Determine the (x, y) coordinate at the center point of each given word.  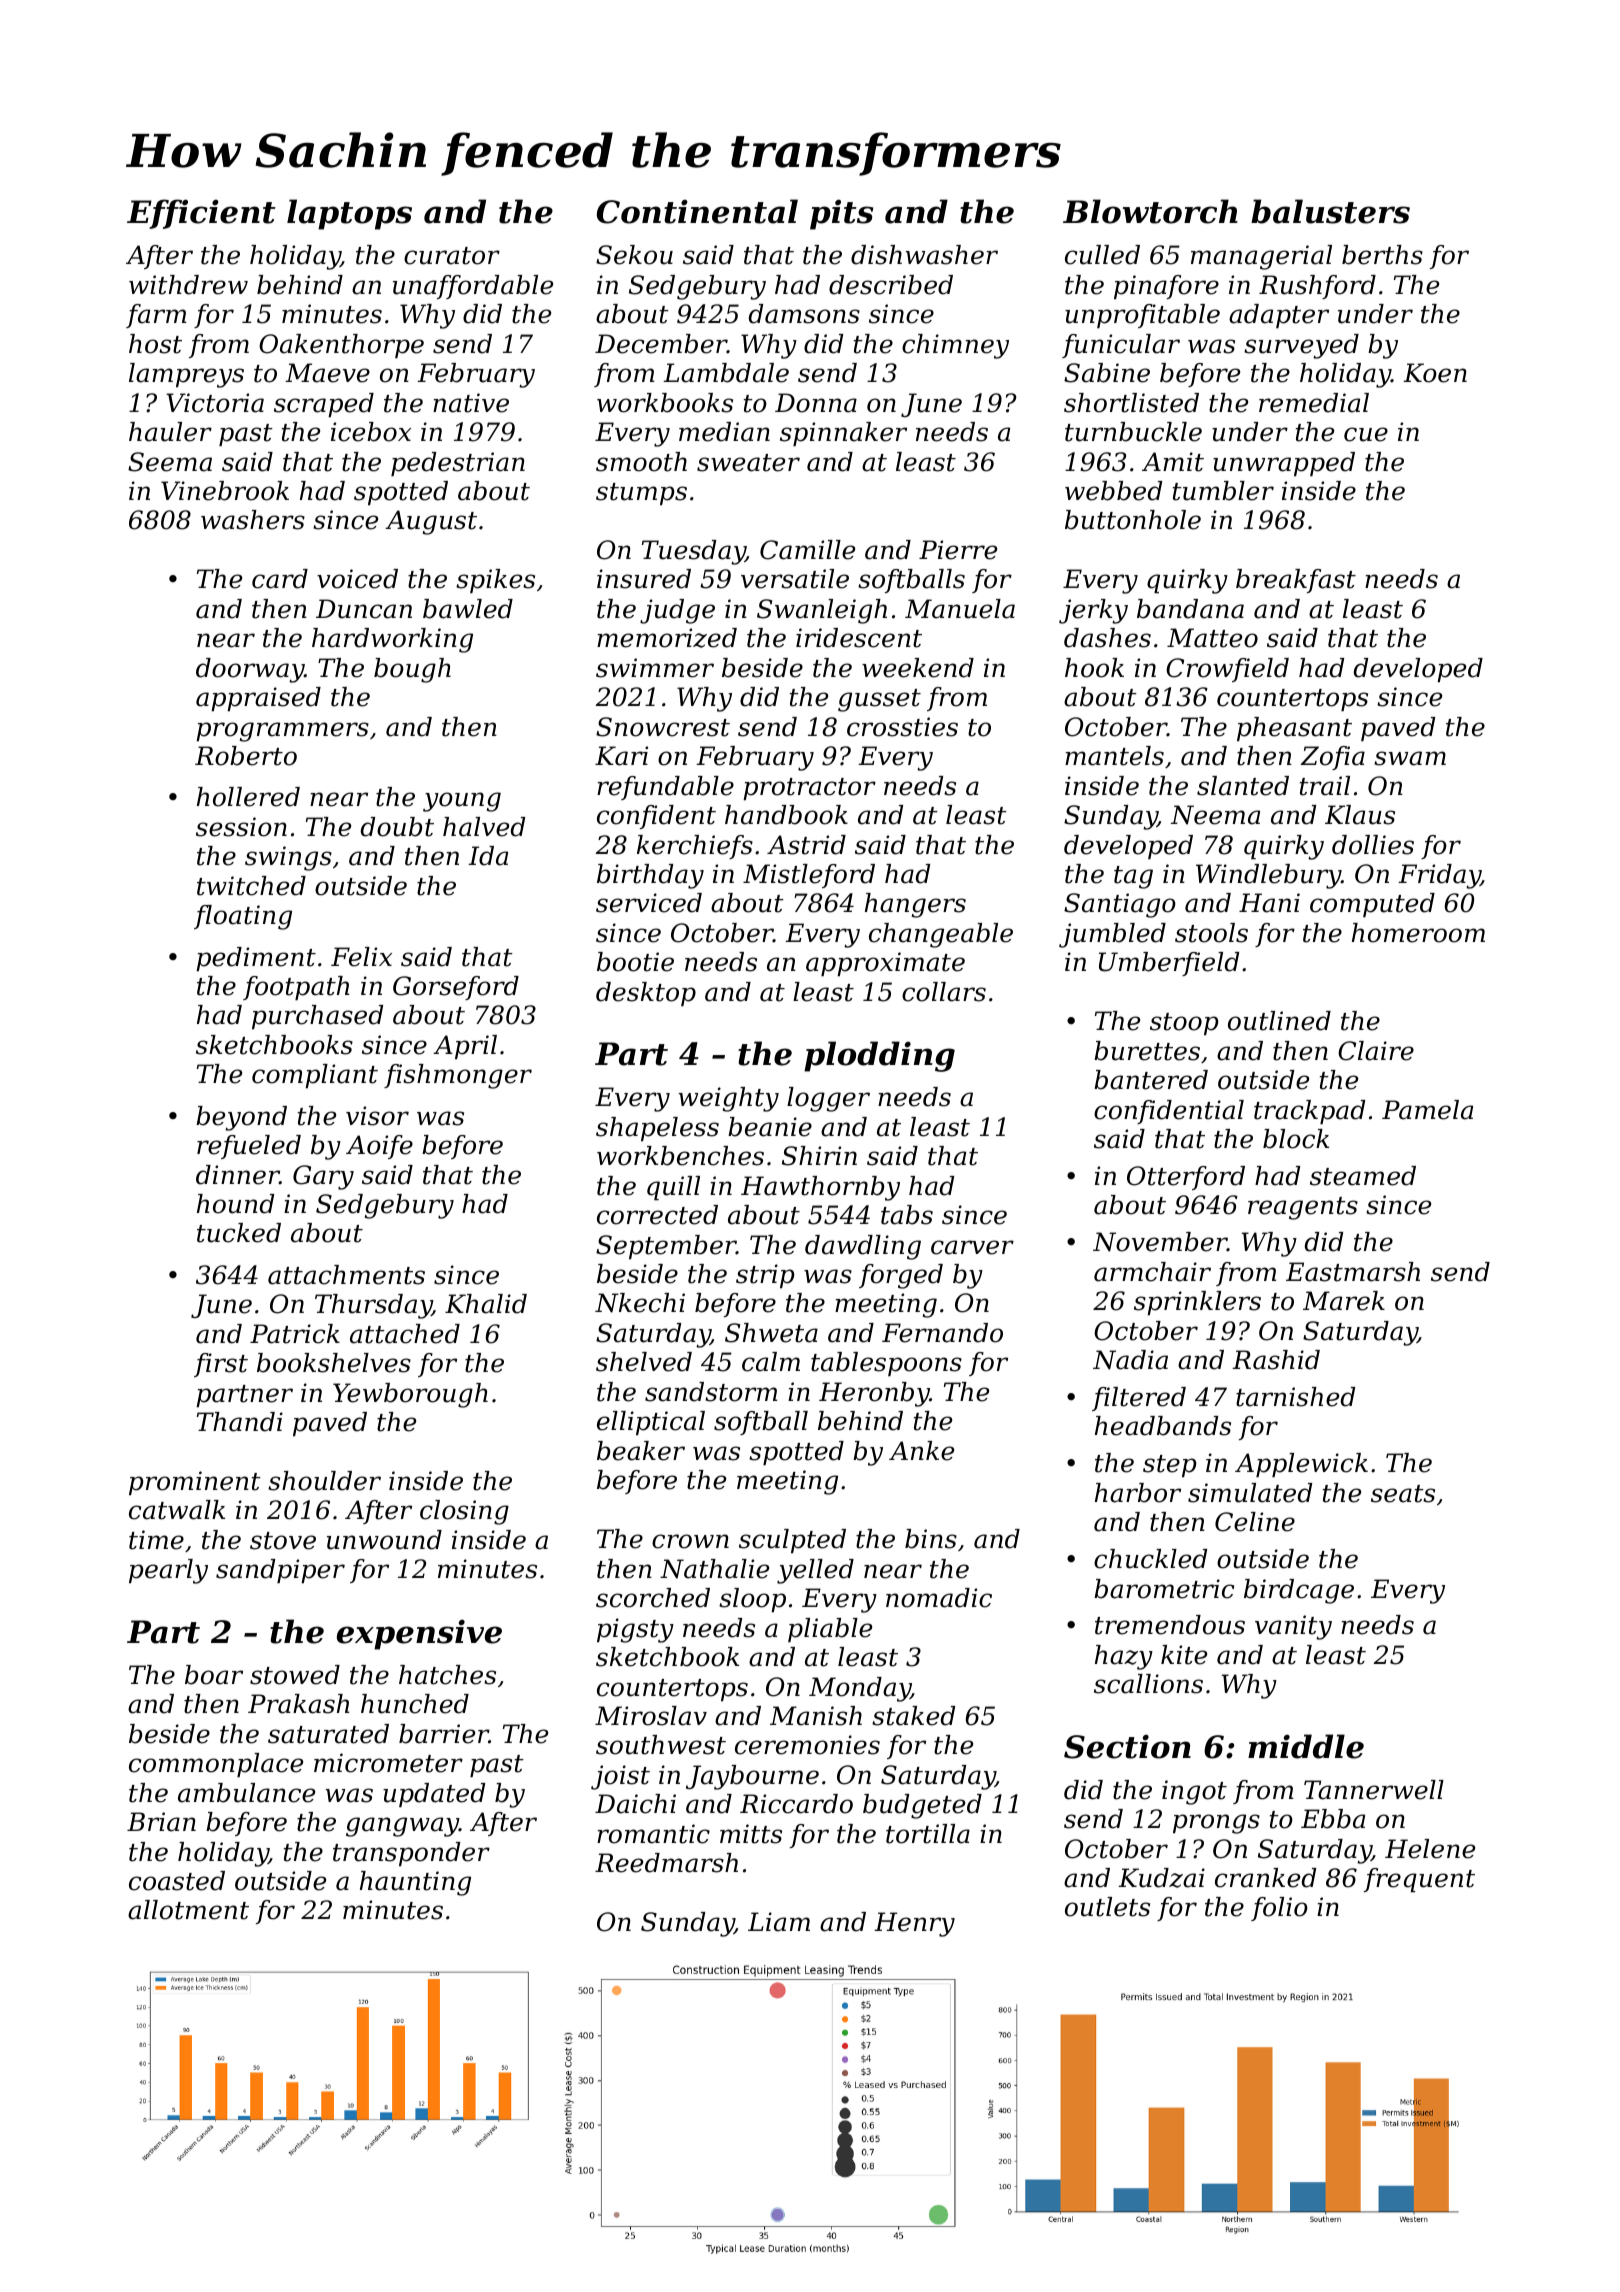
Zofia (1332, 758)
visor (377, 1116)
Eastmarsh (1353, 1272)
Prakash (299, 1704)
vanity (1293, 1627)
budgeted (922, 1806)
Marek (1344, 1301)
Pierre (958, 550)
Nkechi (640, 1303)
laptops (349, 214)
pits (841, 214)
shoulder (324, 1481)
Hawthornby (820, 1188)
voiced (357, 579)
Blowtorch (1150, 211)
